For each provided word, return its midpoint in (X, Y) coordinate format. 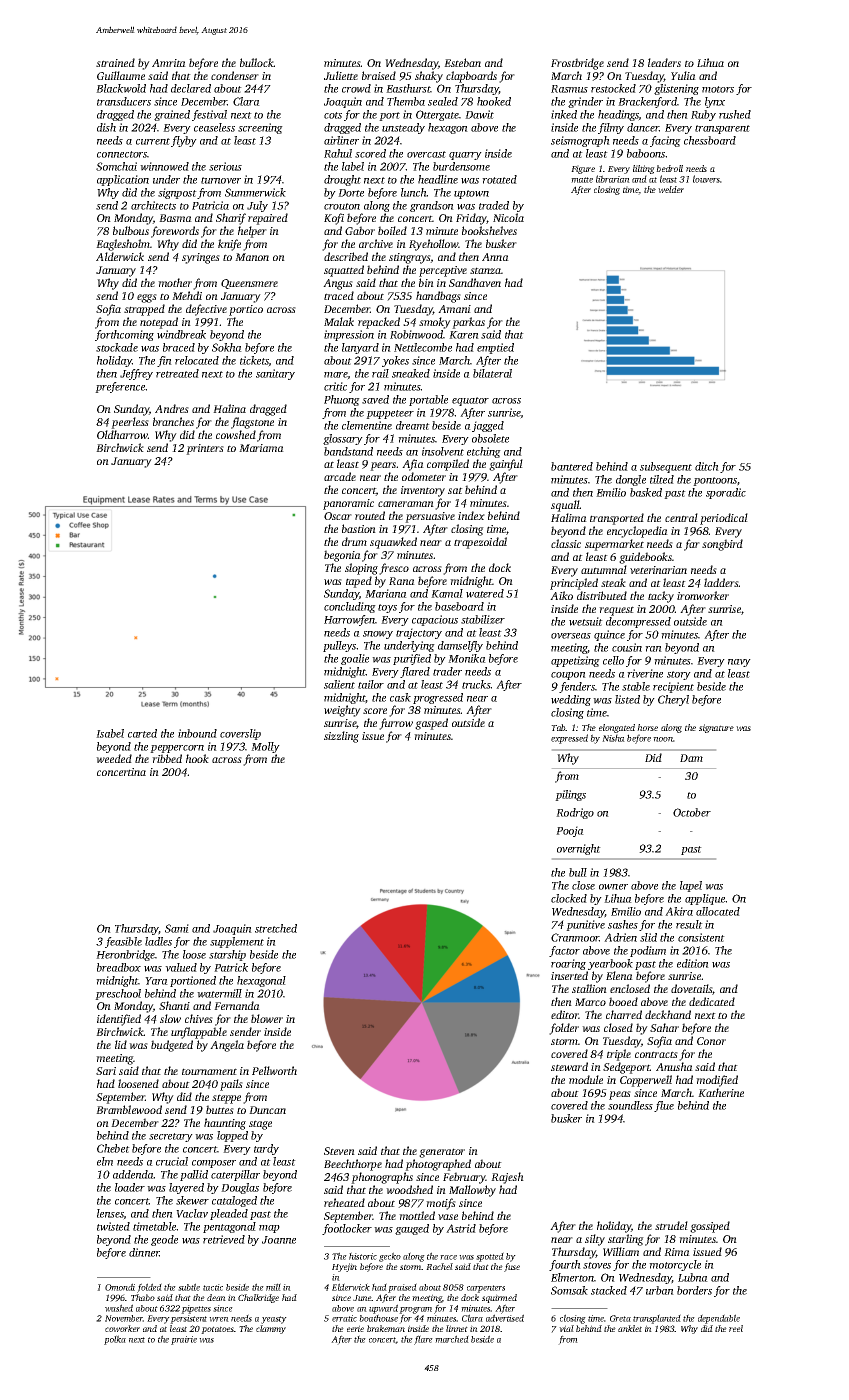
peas (620, 1095)
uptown (471, 194)
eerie (355, 1328)
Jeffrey (136, 374)
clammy (271, 1329)
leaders (664, 62)
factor (564, 951)
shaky (429, 77)
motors (718, 89)
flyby (184, 141)
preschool (118, 994)
